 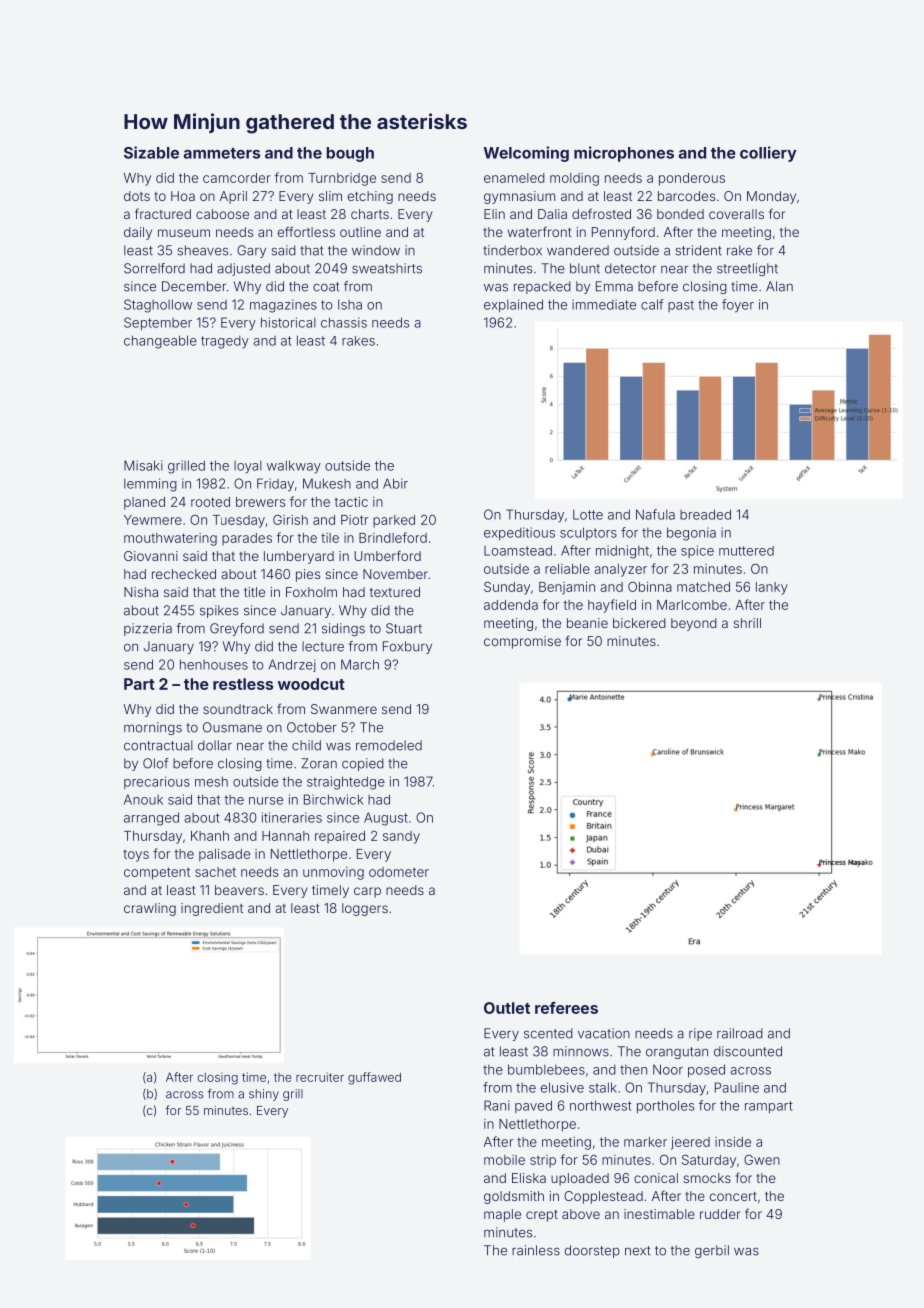 I want to click on gerbil, so click(x=712, y=1251).
